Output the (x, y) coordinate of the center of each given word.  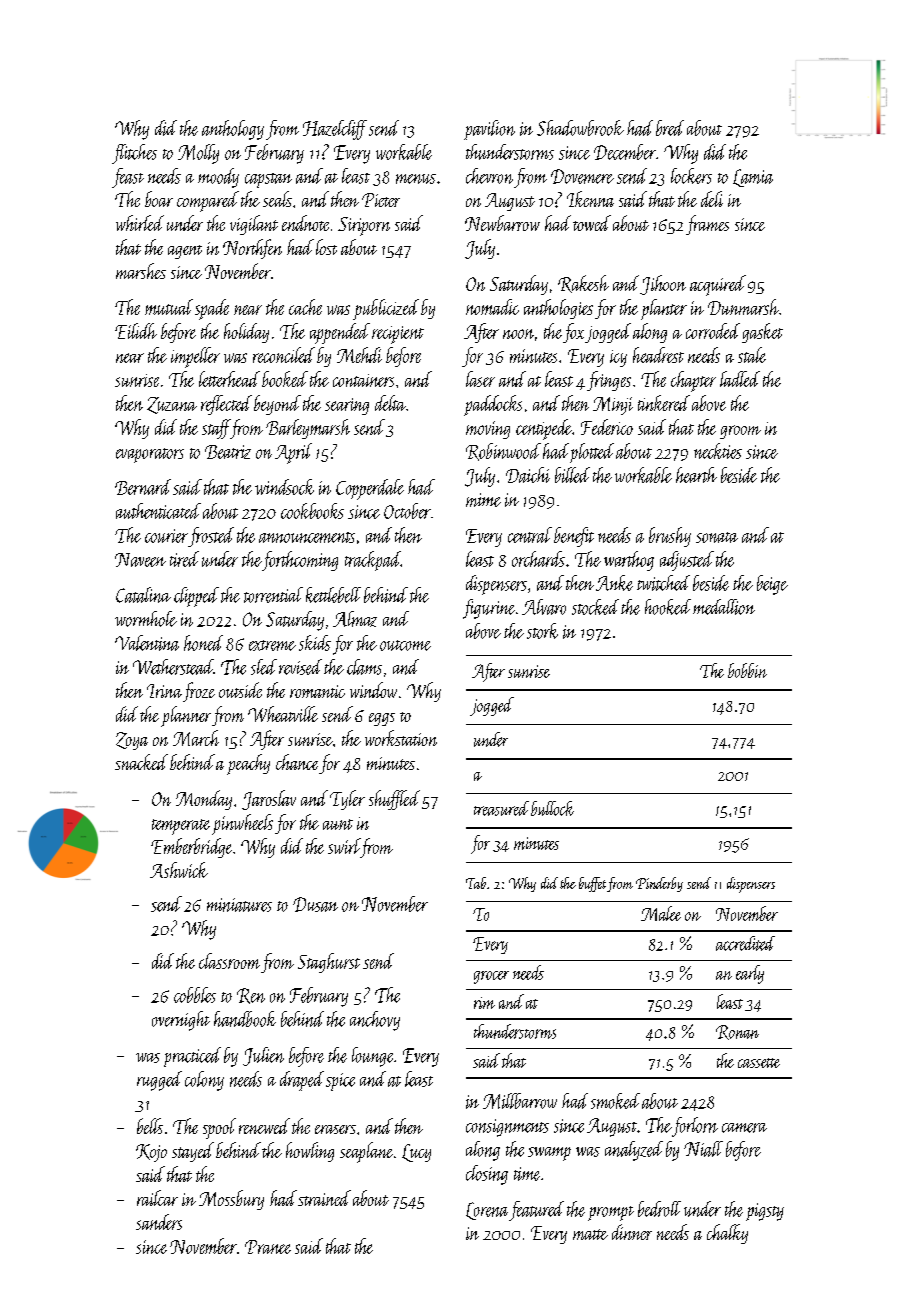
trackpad (373, 561)
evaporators (150, 455)
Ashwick (179, 870)
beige (772, 585)
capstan (268, 180)
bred (670, 128)
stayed (193, 1152)
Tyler (347, 800)
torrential (273, 595)
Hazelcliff (335, 130)
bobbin (747, 670)
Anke (614, 583)
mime (483, 500)
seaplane (366, 1152)
